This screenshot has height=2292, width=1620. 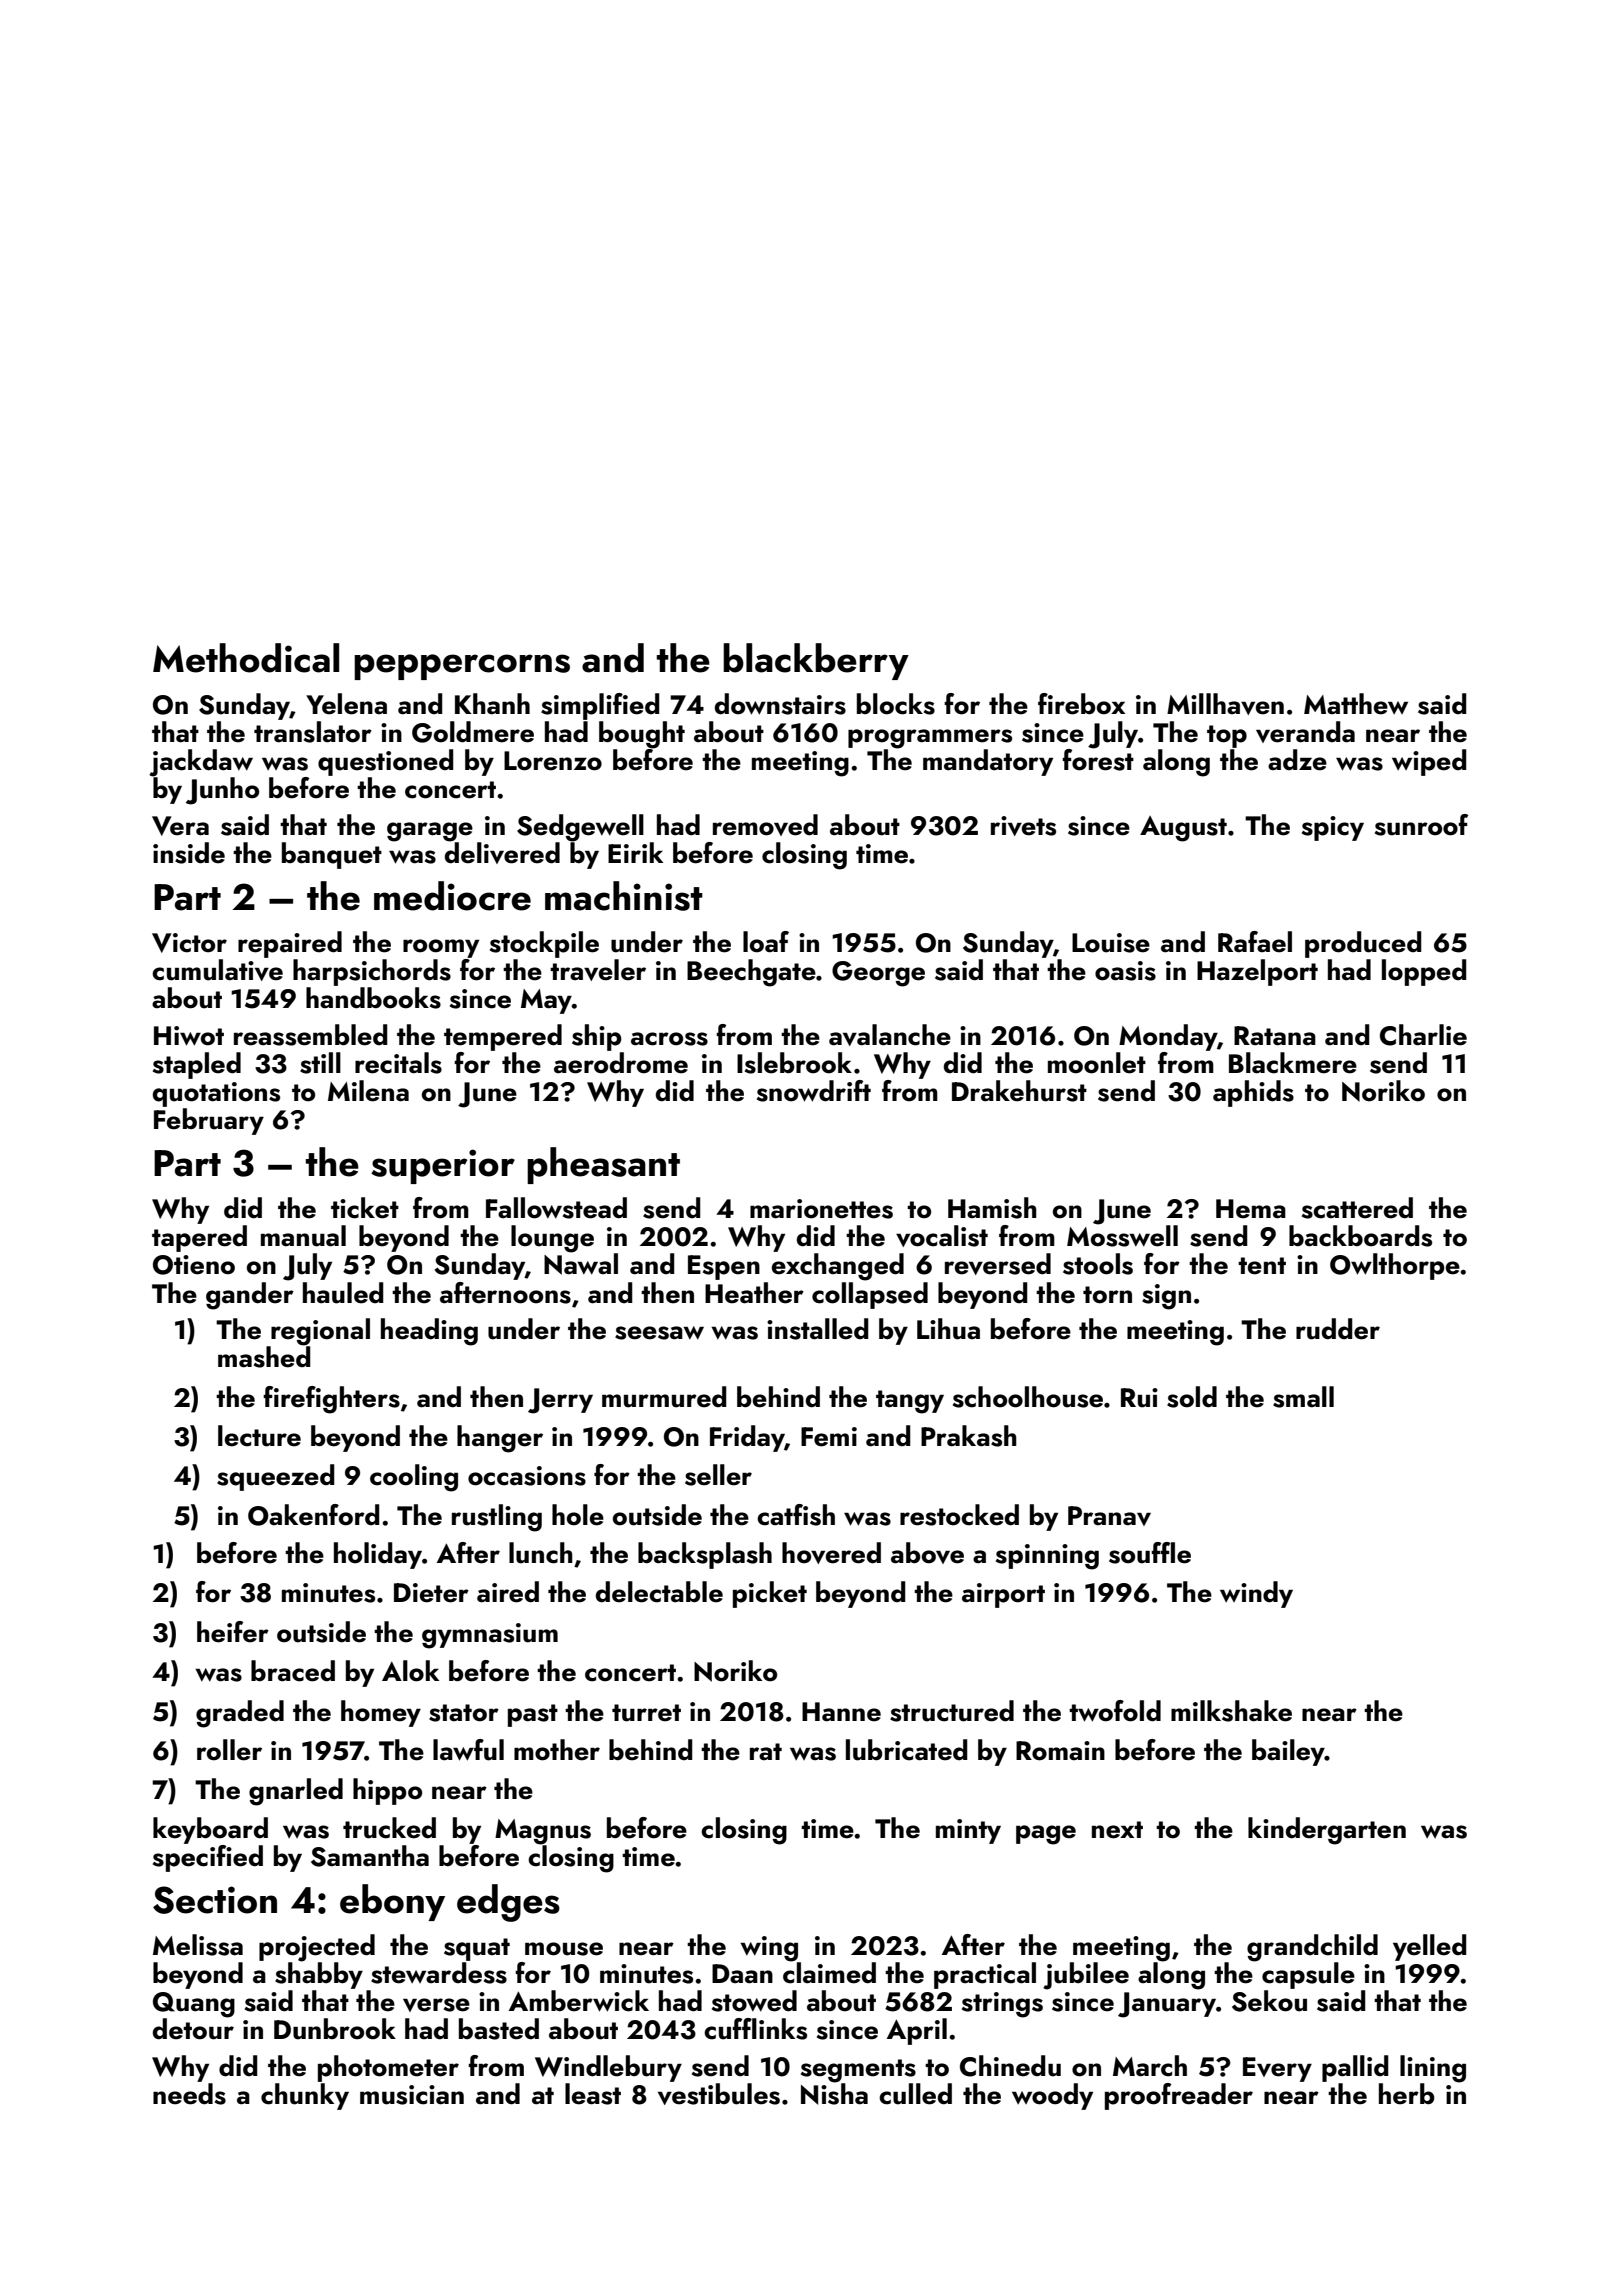 I want to click on removed, so click(x=765, y=825).
